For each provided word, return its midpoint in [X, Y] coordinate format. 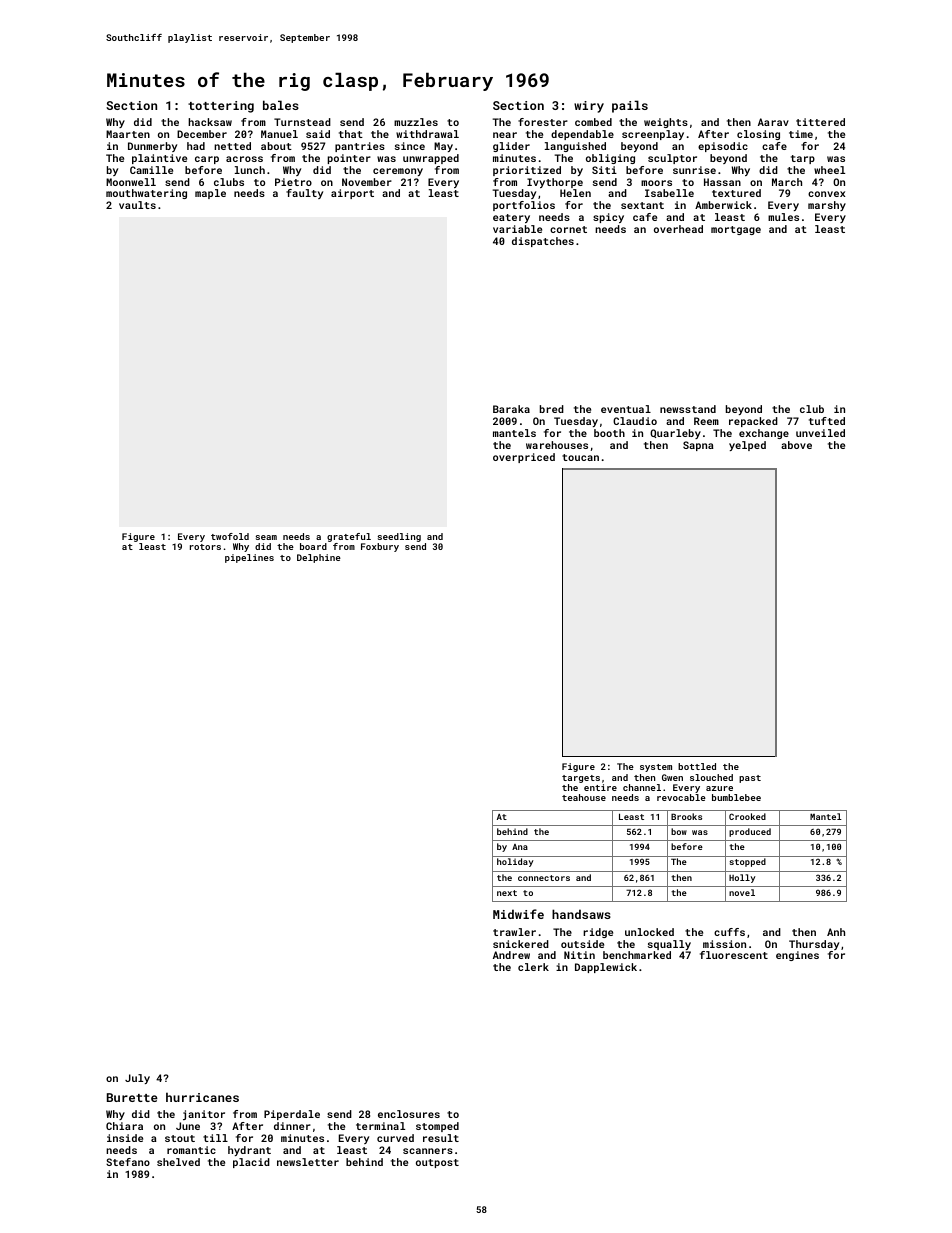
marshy [827, 206]
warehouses [557, 445]
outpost [437, 1163]
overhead [678, 229]
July [137, 1079]
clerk [533, 967]
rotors [205, 547]
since [410, 146]
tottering [221, 107]
